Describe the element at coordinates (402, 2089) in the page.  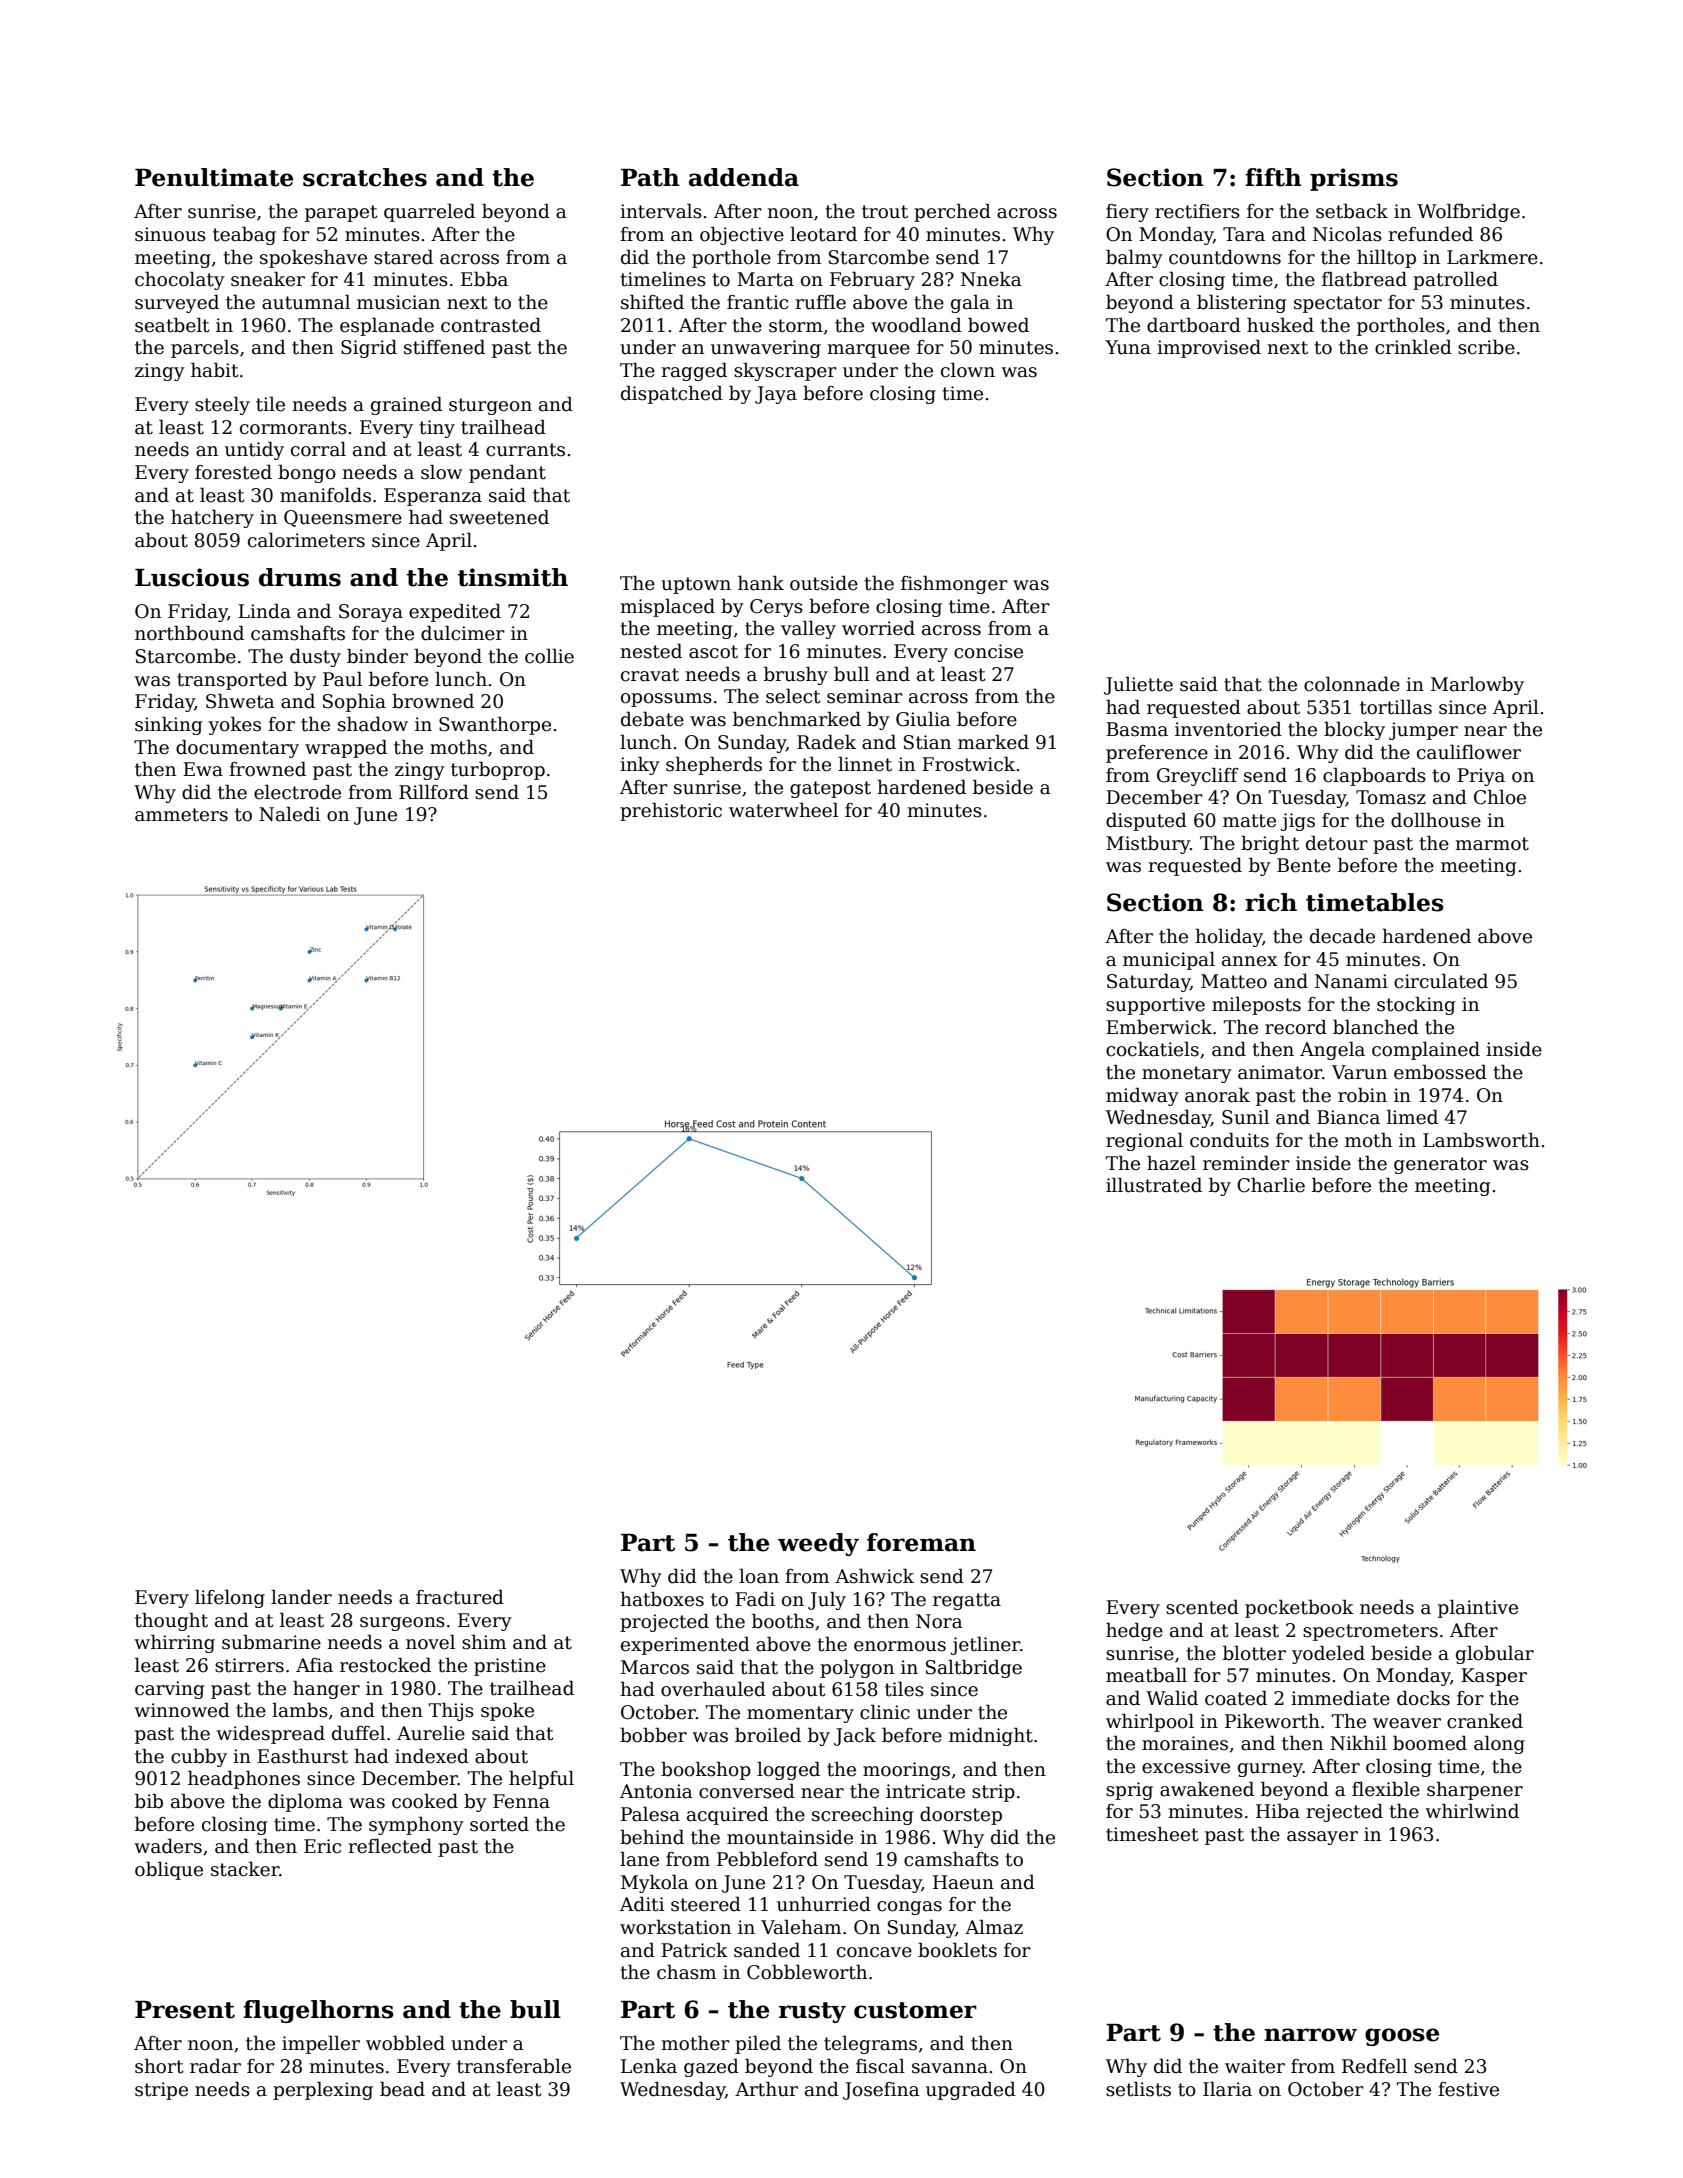
I see `bead` at that location.
